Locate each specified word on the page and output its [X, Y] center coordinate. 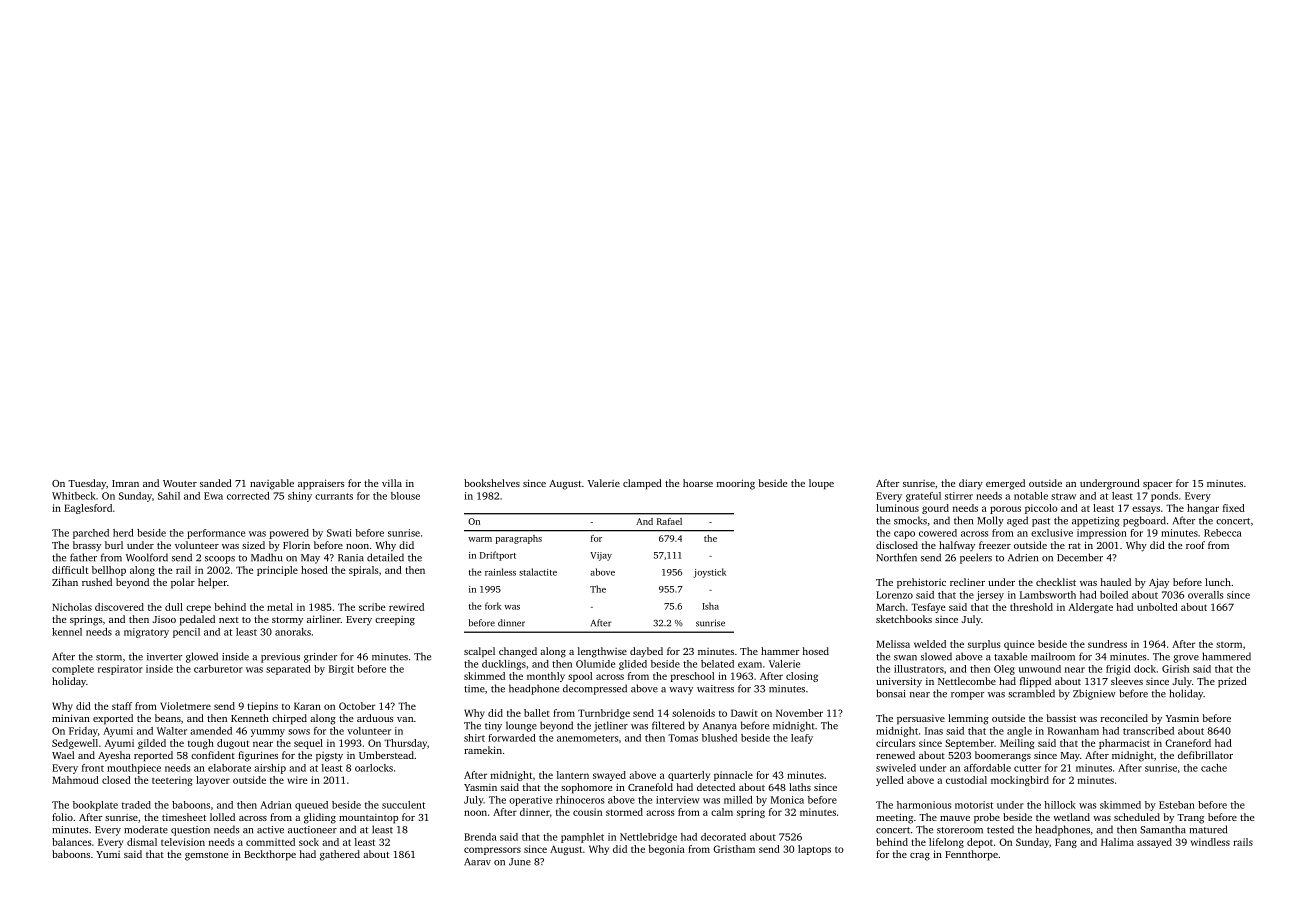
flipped [1035, 682]
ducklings [504, 665]
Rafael [669, 521]
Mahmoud [75, 780]
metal [280, 607]
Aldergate [1091, 608]
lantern [573, 775]
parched [91, 534]
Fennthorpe [971, 855]
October [357, 706]
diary [971, 484]
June [520, 862]
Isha [710, 606]
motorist [974, 805]
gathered [340, 855]
